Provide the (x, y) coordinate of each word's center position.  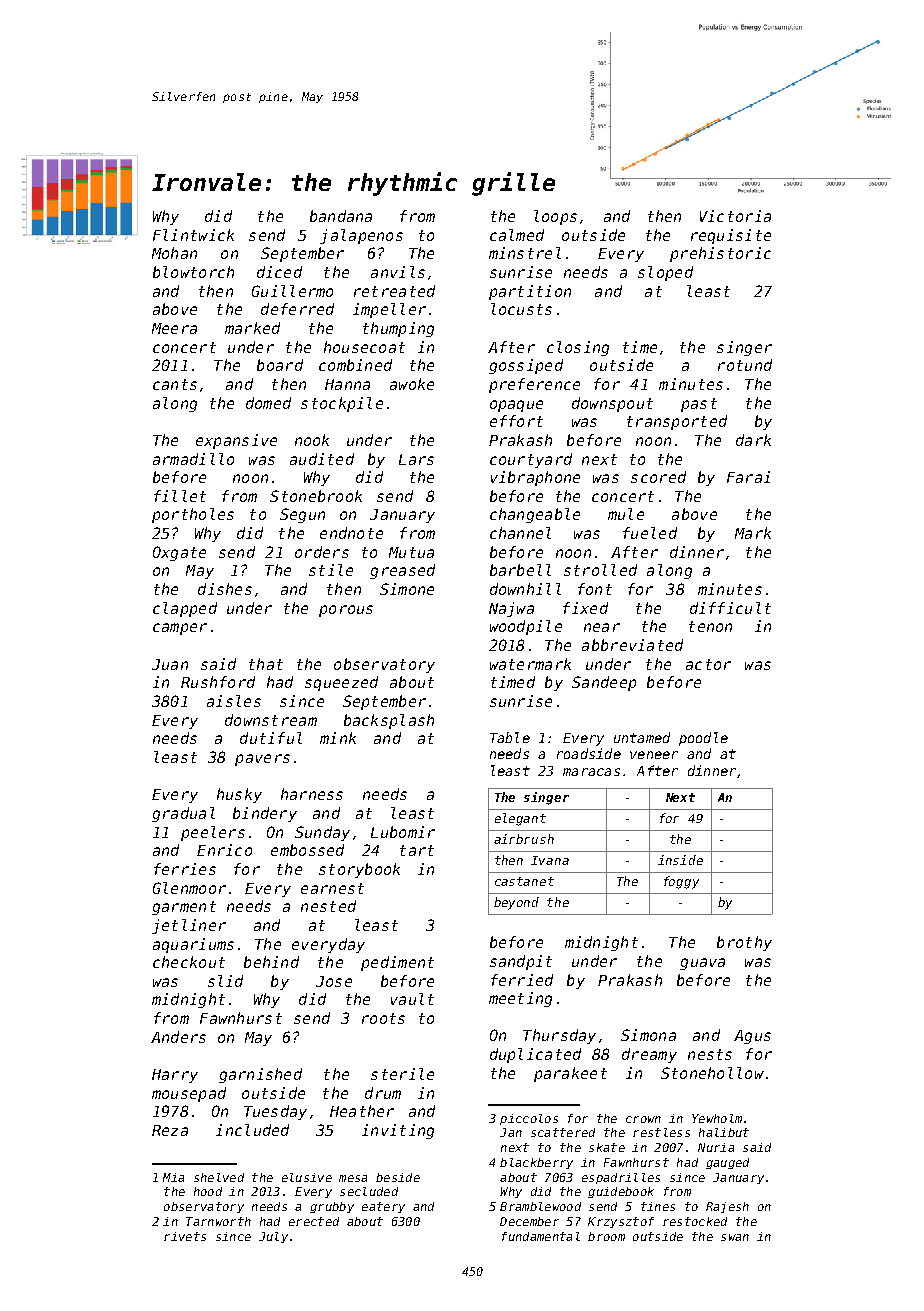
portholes (193, 515)
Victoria (735, 216)
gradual (183, 814)
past (699, 405)
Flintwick (193, 235)
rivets (185, 1236)
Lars (416, 459)
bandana (341, 216)
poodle (703, 739)
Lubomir (403, 832)
